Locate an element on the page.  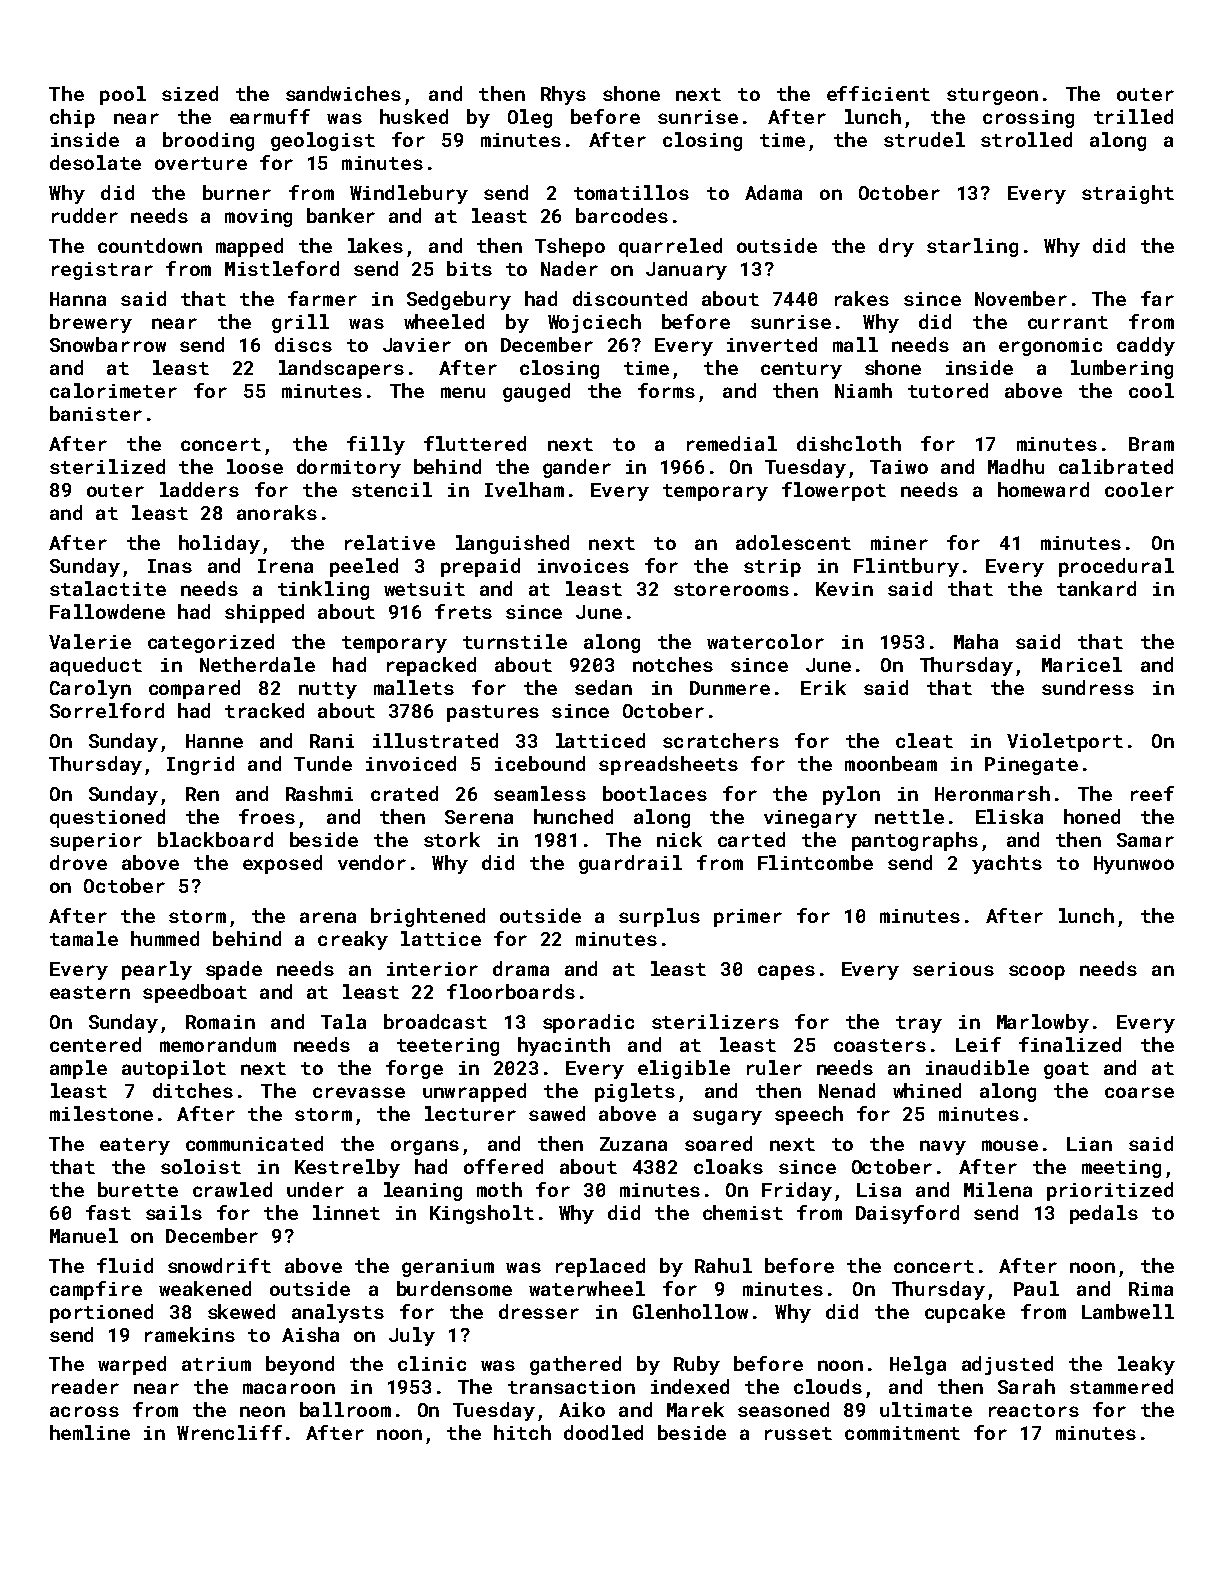
Niamh is located at coordinates (863, 390).
